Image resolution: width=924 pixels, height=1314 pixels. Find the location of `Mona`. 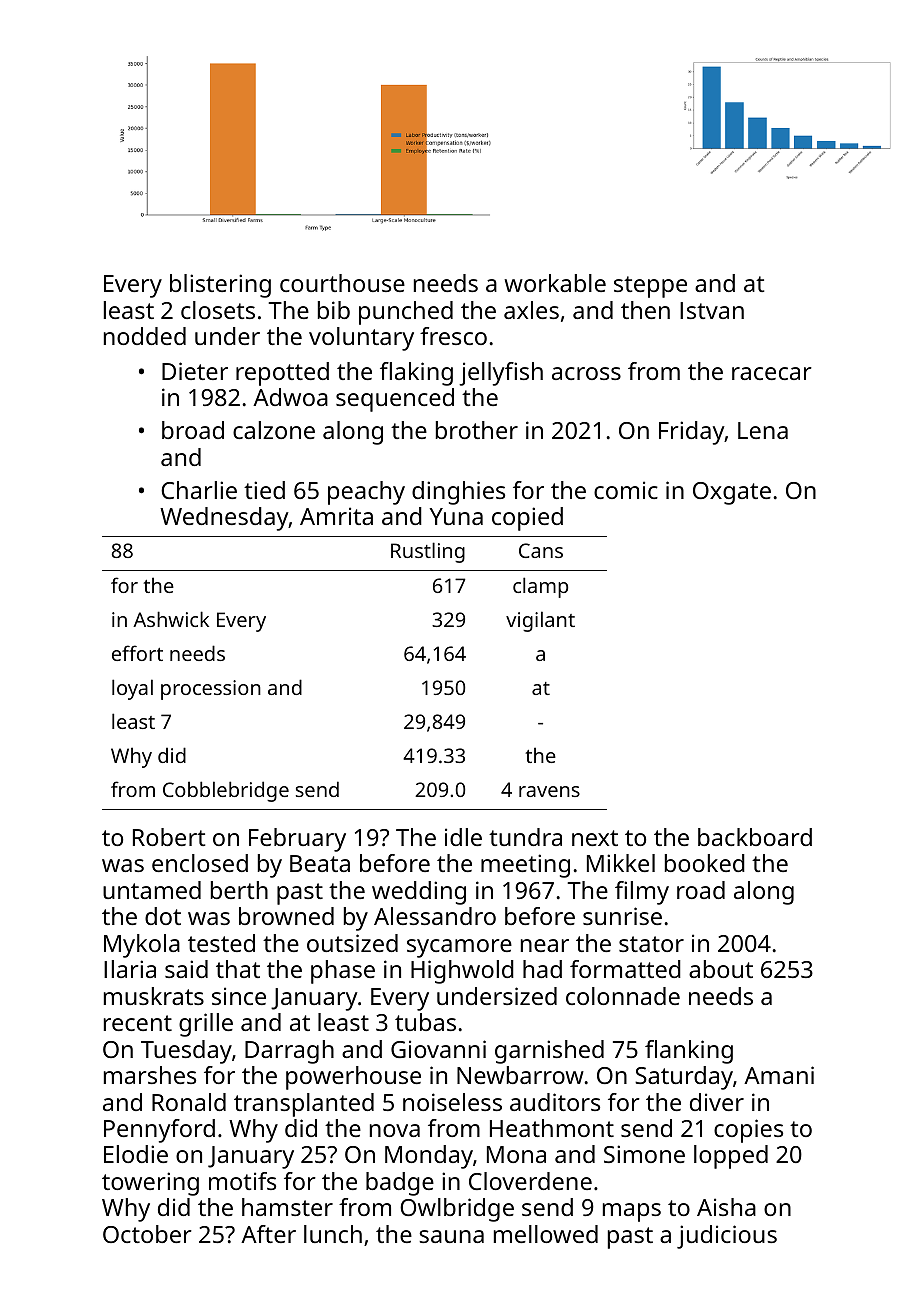

Mona is located at coordinates (516, 1154).
